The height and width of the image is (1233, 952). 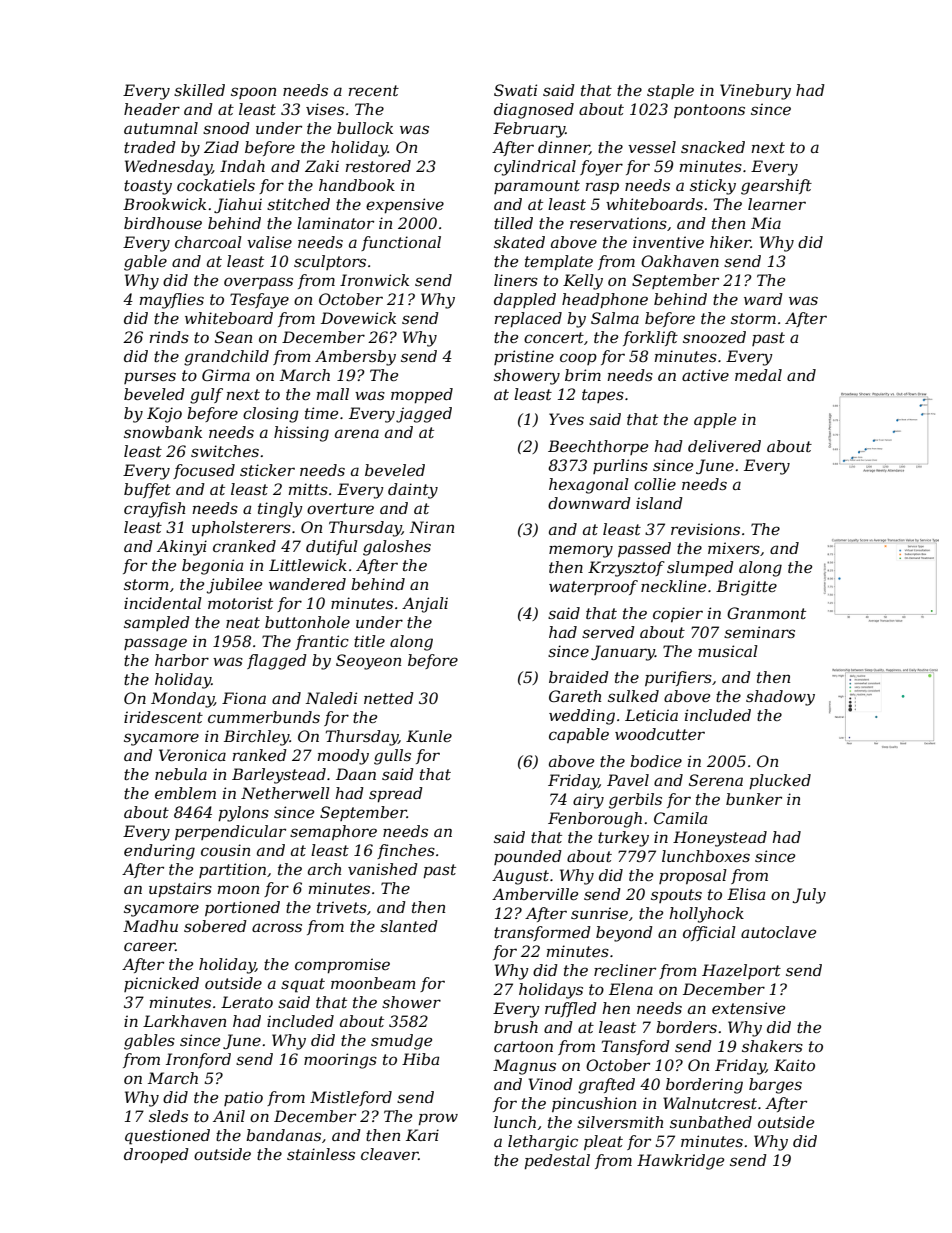 I want to click on Kaito, so click(x=794, y=1065).
